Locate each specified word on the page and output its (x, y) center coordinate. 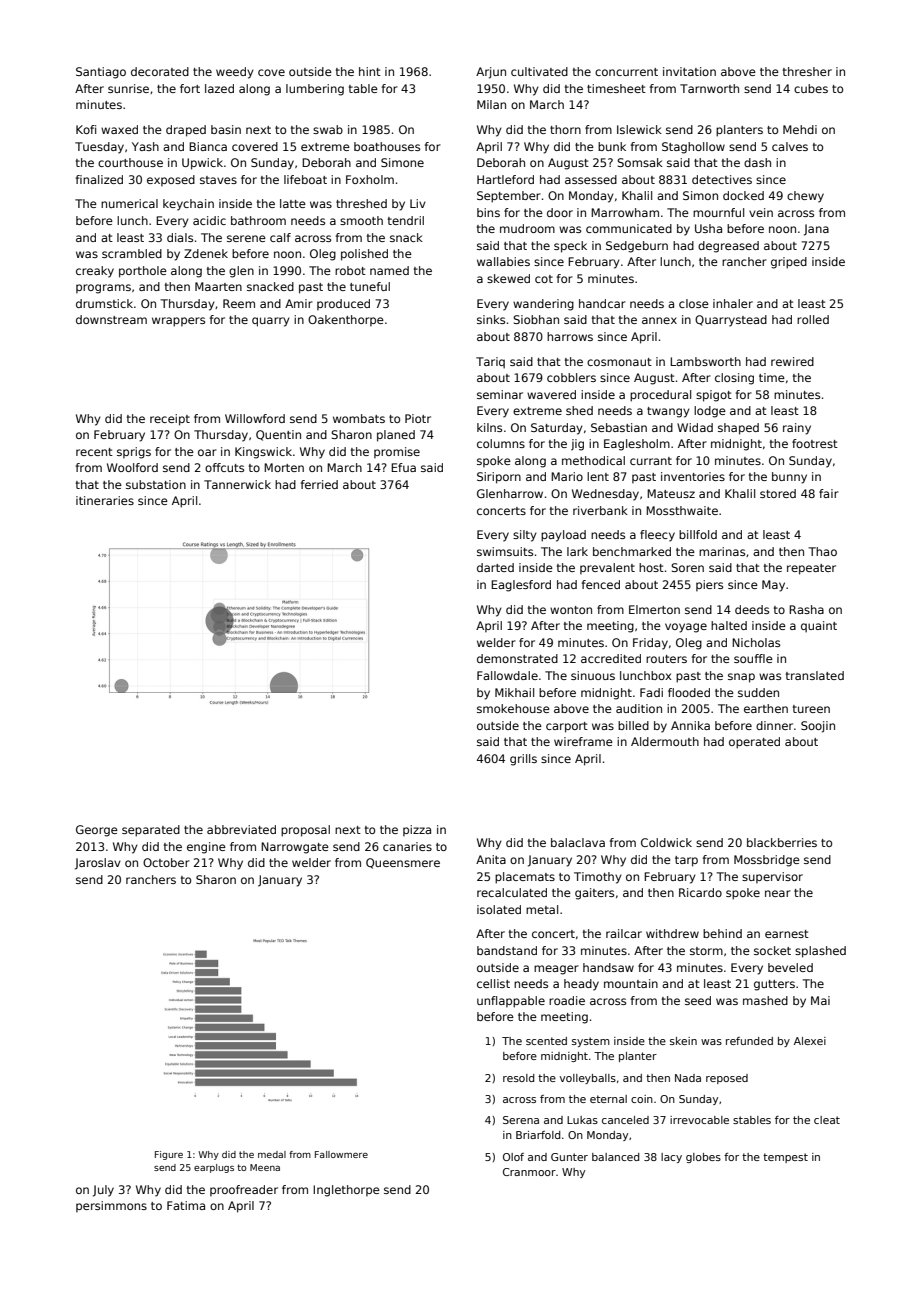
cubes (811, 88)
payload (563, 536)
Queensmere (403, 863)
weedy (235, 73)
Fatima (186, 1205)
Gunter (569, 1157)
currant (651, 461)
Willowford (255, 418)
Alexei (810, 1041)
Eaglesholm (637, 445)
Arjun (491, 73)
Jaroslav (98, 864)
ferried (319, 484)
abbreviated (241, 829)
